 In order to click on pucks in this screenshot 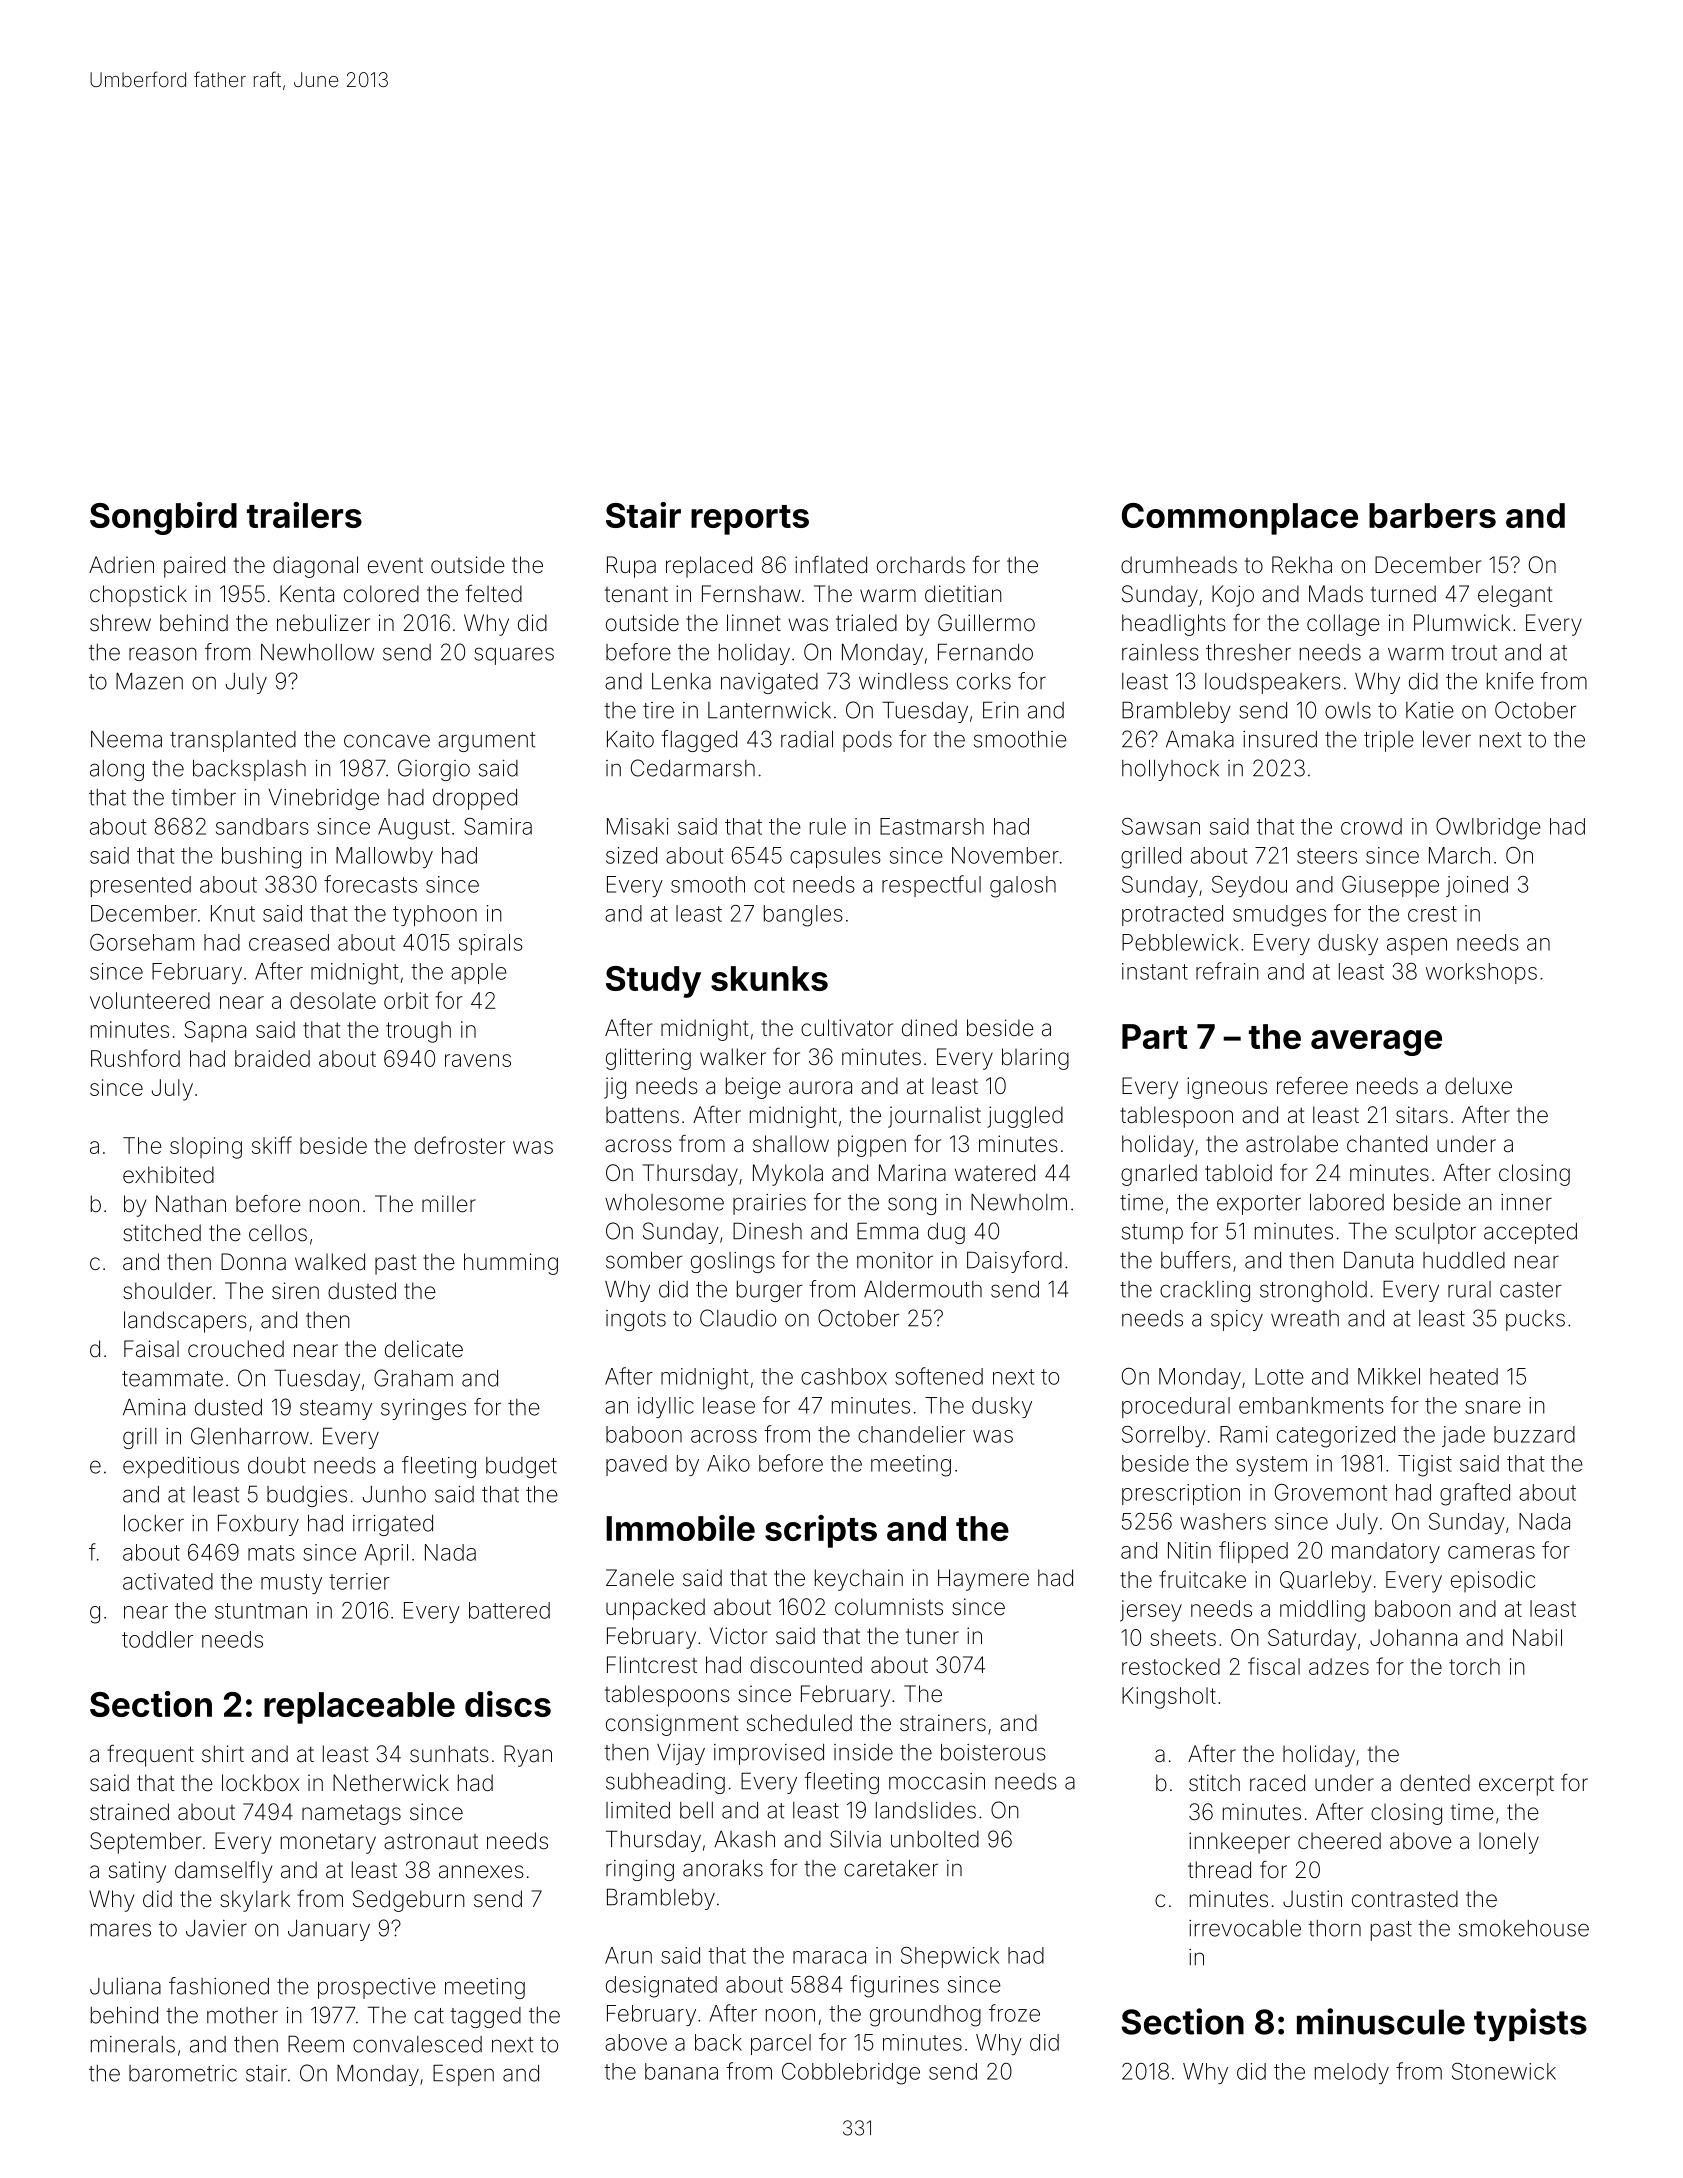, I will do `click(1535, 1320)`.
